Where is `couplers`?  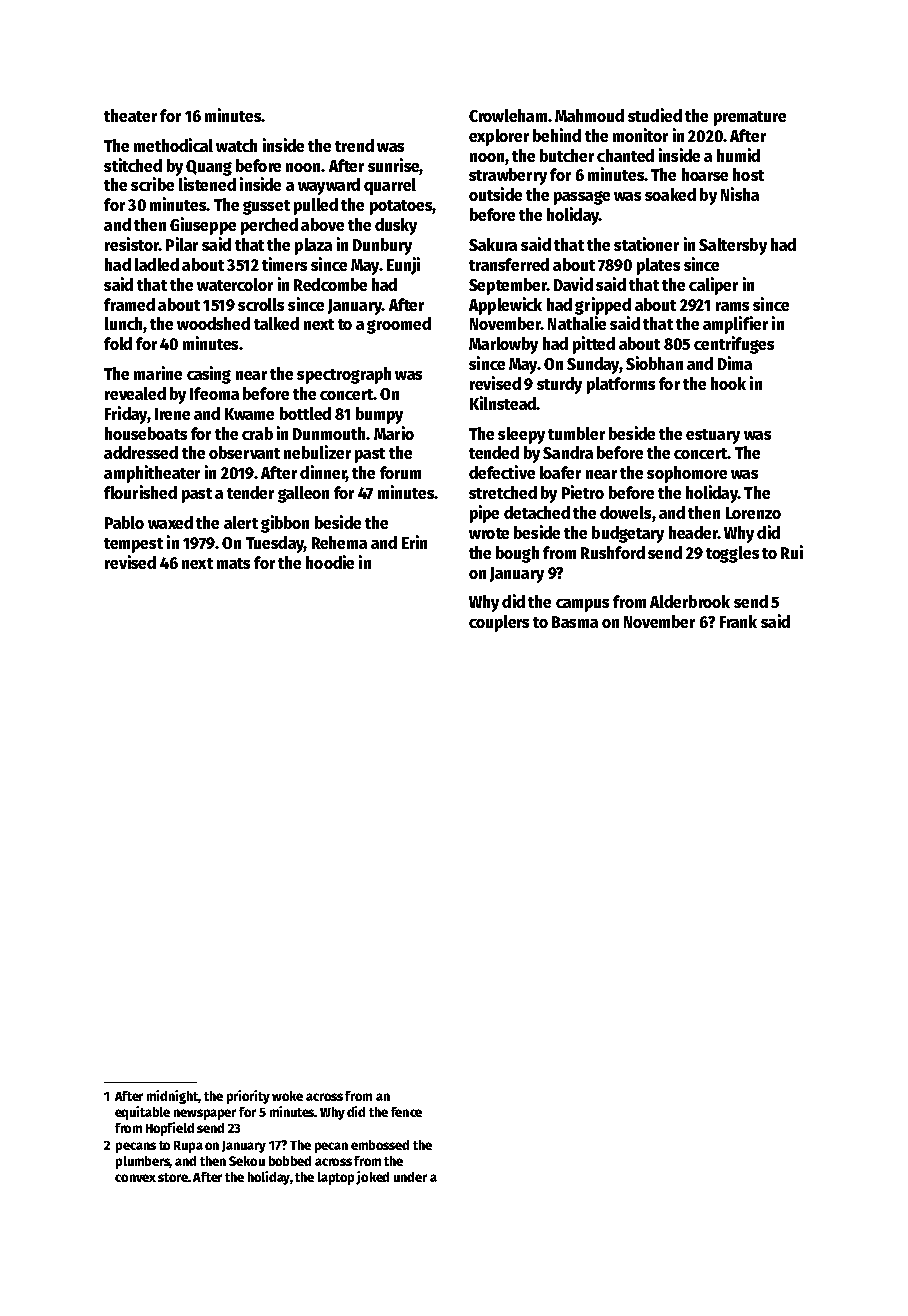
couplers is located at coordinates (499, 623).
